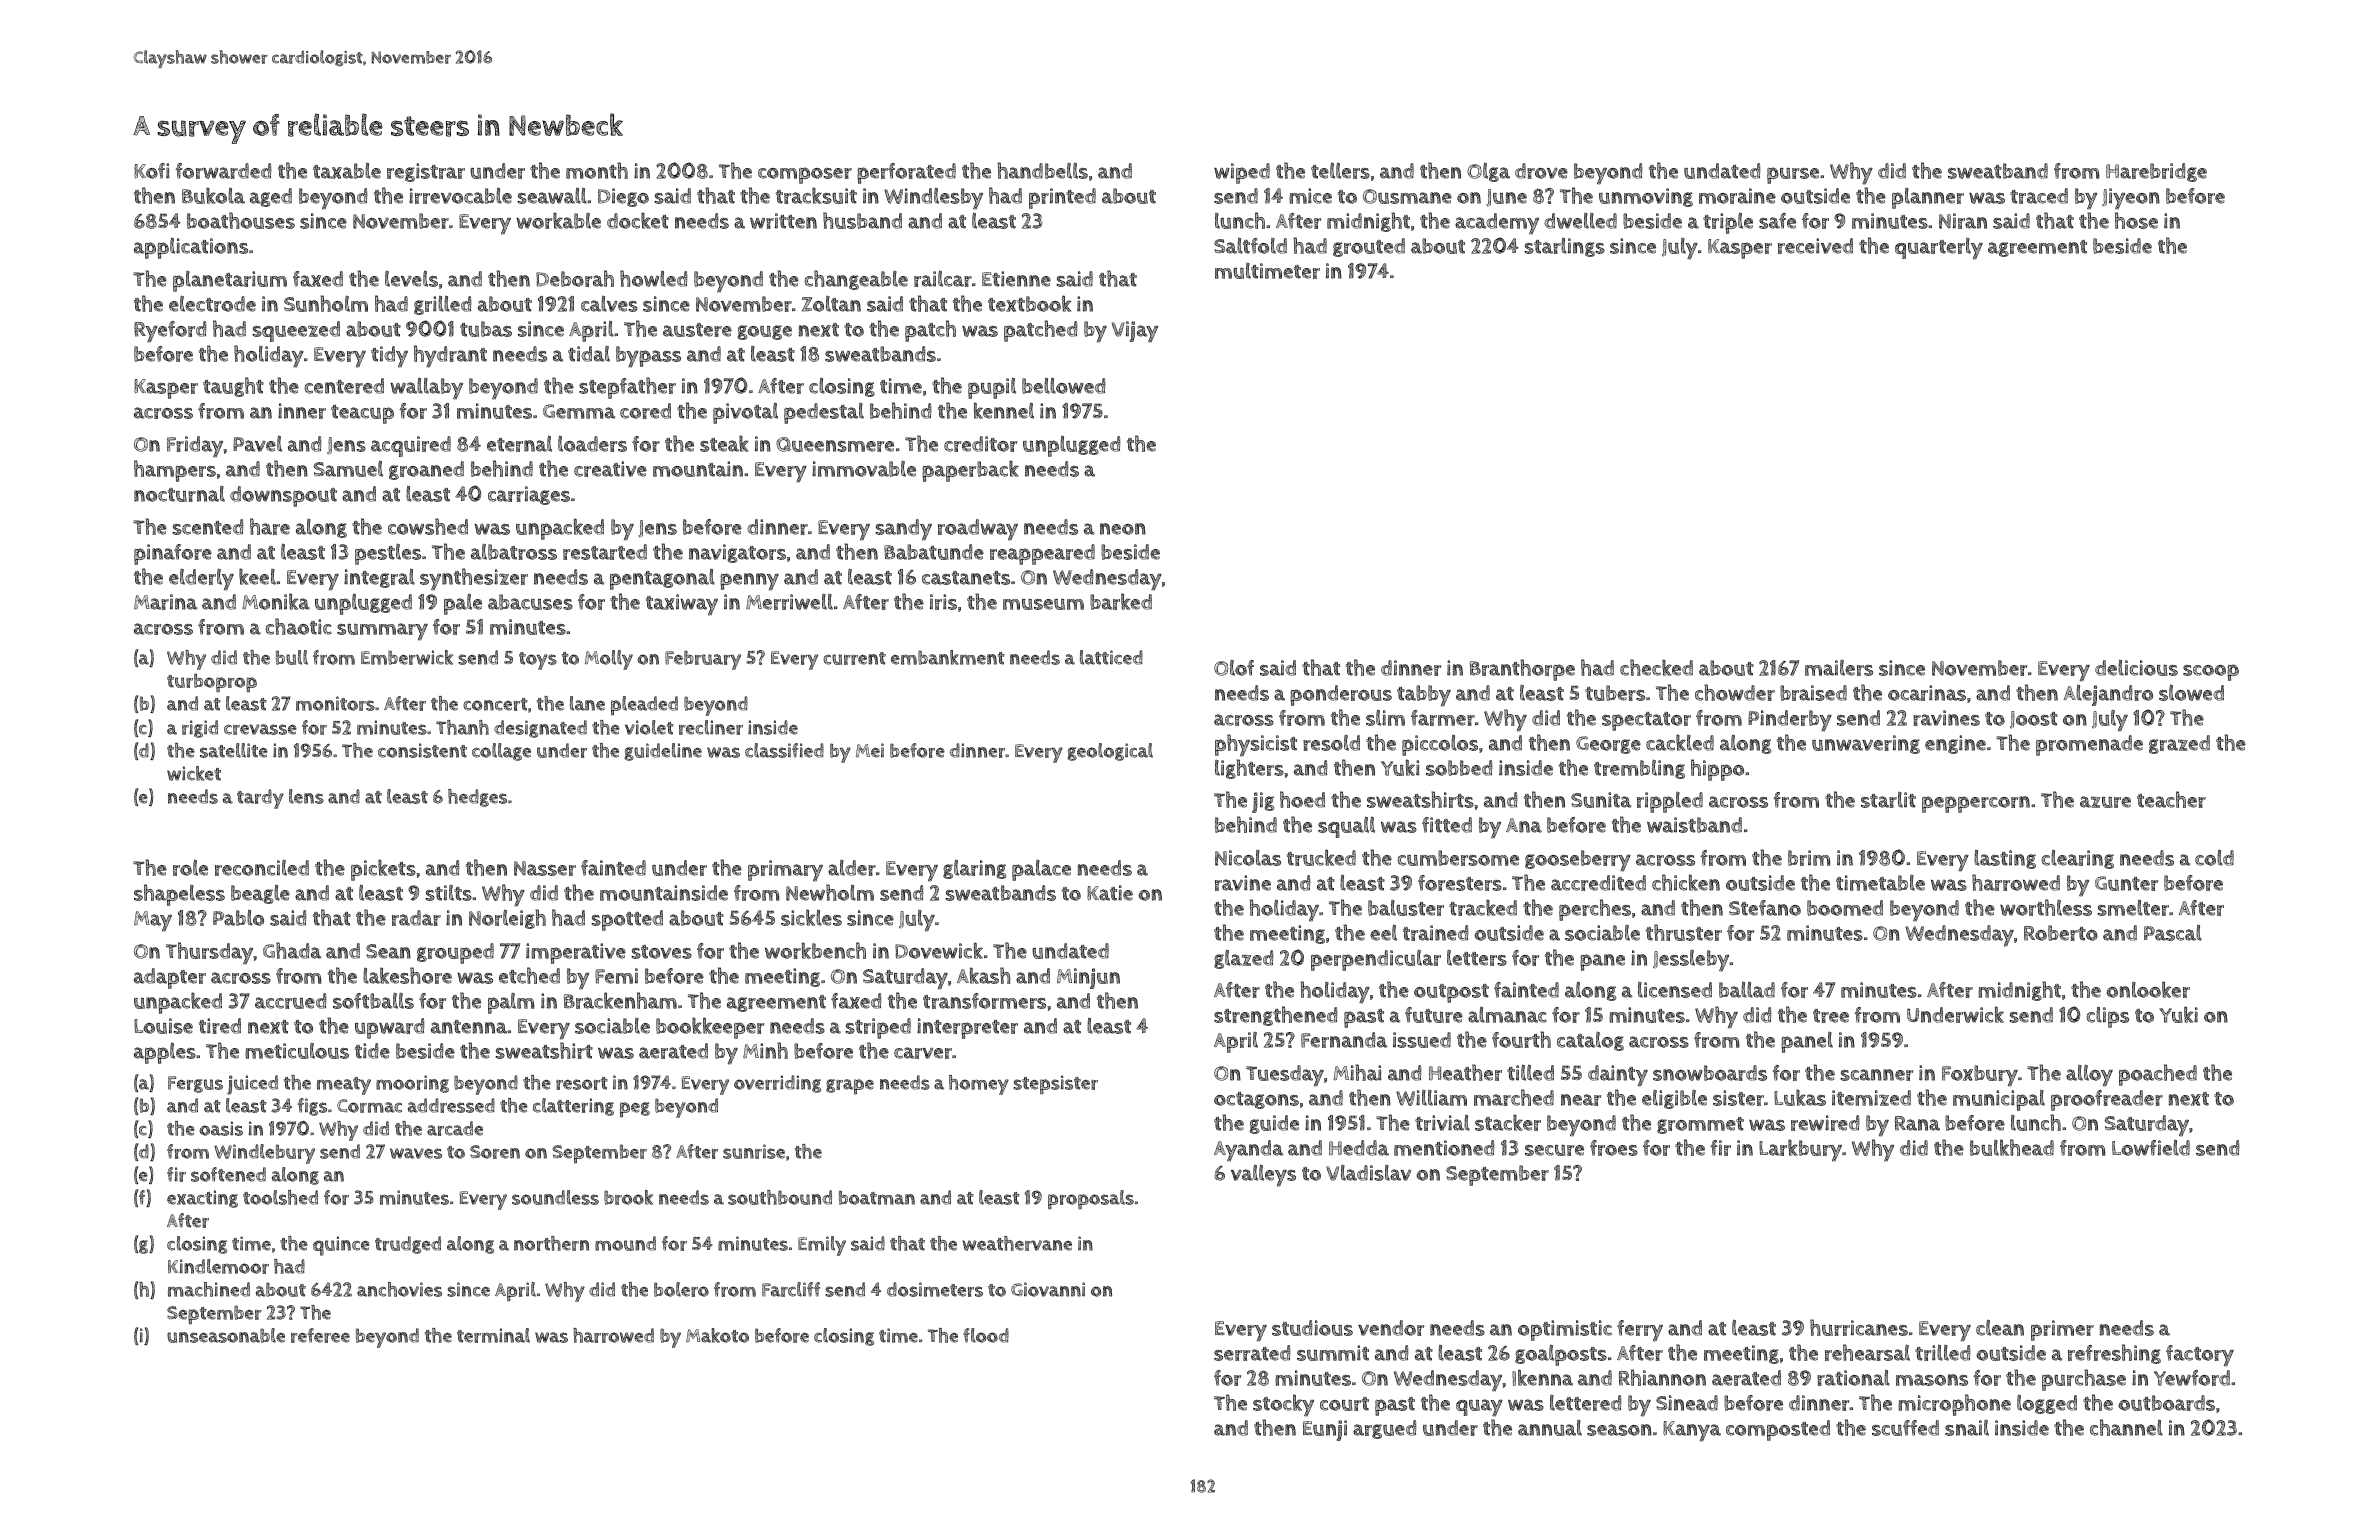  Describe the element at coordinates (2136, 220) in the screenshot. I see `hose` at that location.
